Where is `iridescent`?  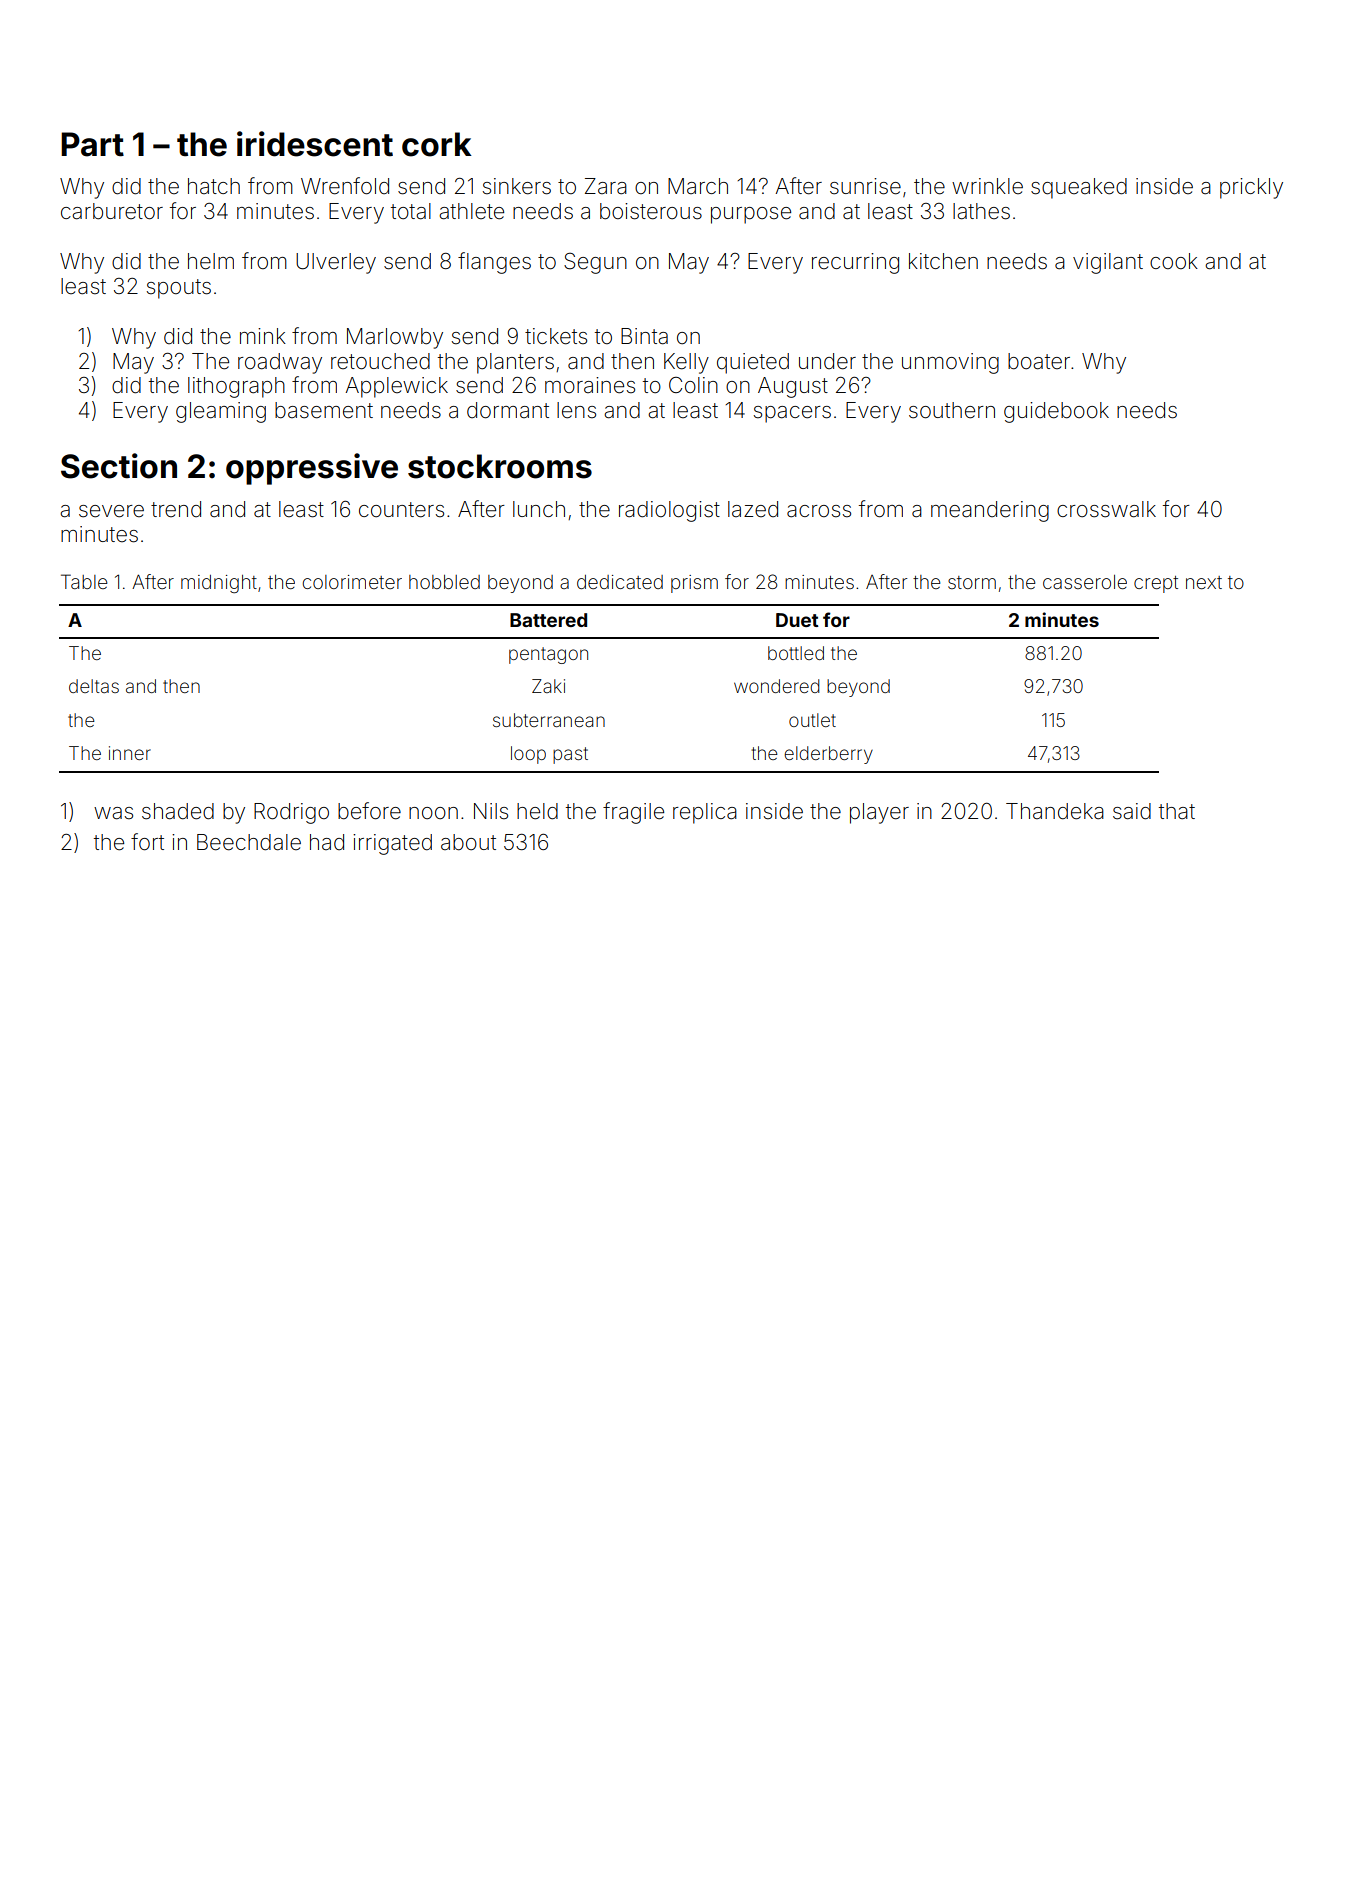
iridescent is located at coordinates (315, 144).
